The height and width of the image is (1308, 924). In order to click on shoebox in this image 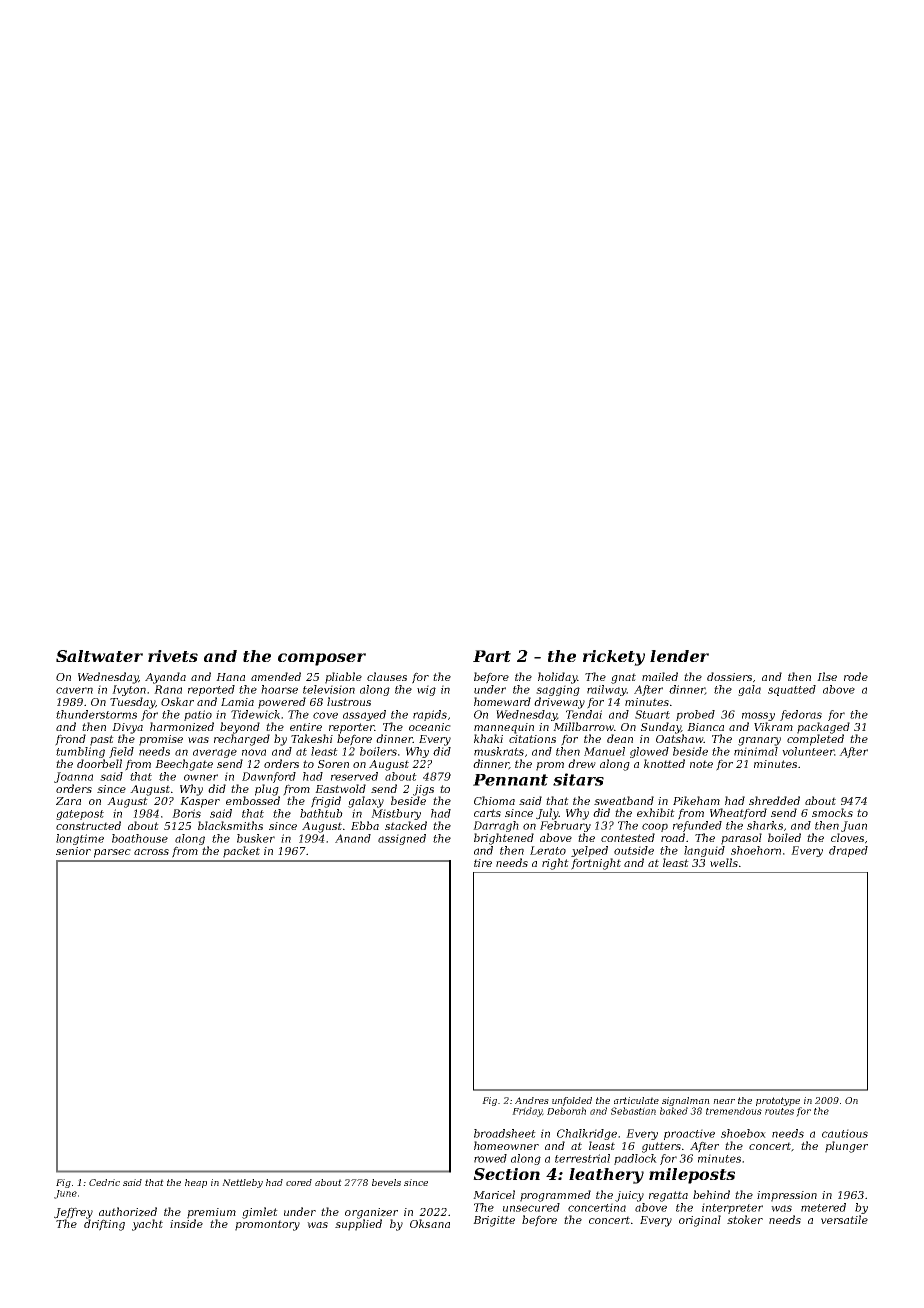, I will do `click(743, 1133)`.
